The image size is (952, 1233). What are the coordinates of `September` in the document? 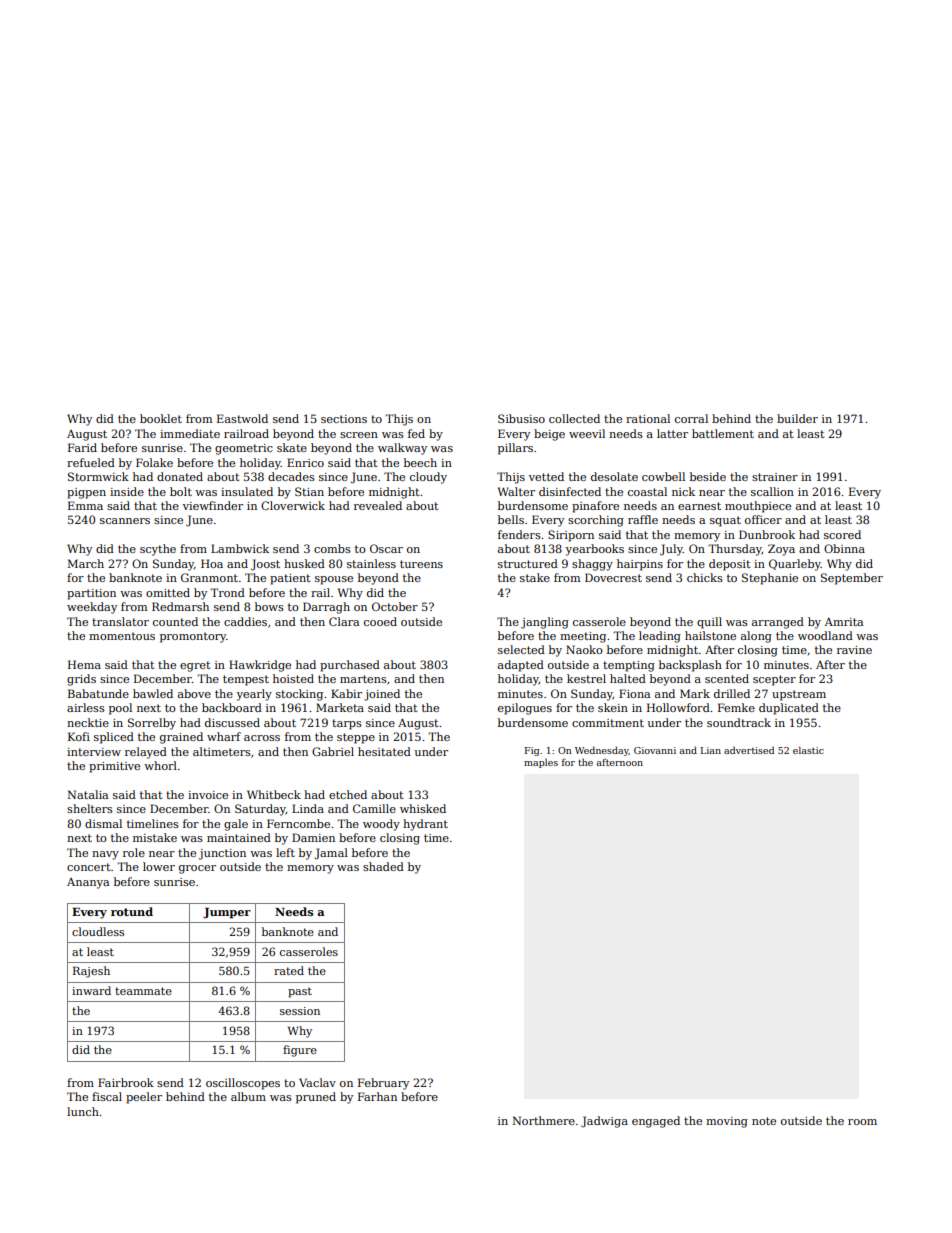 It's located at (852, 579).
